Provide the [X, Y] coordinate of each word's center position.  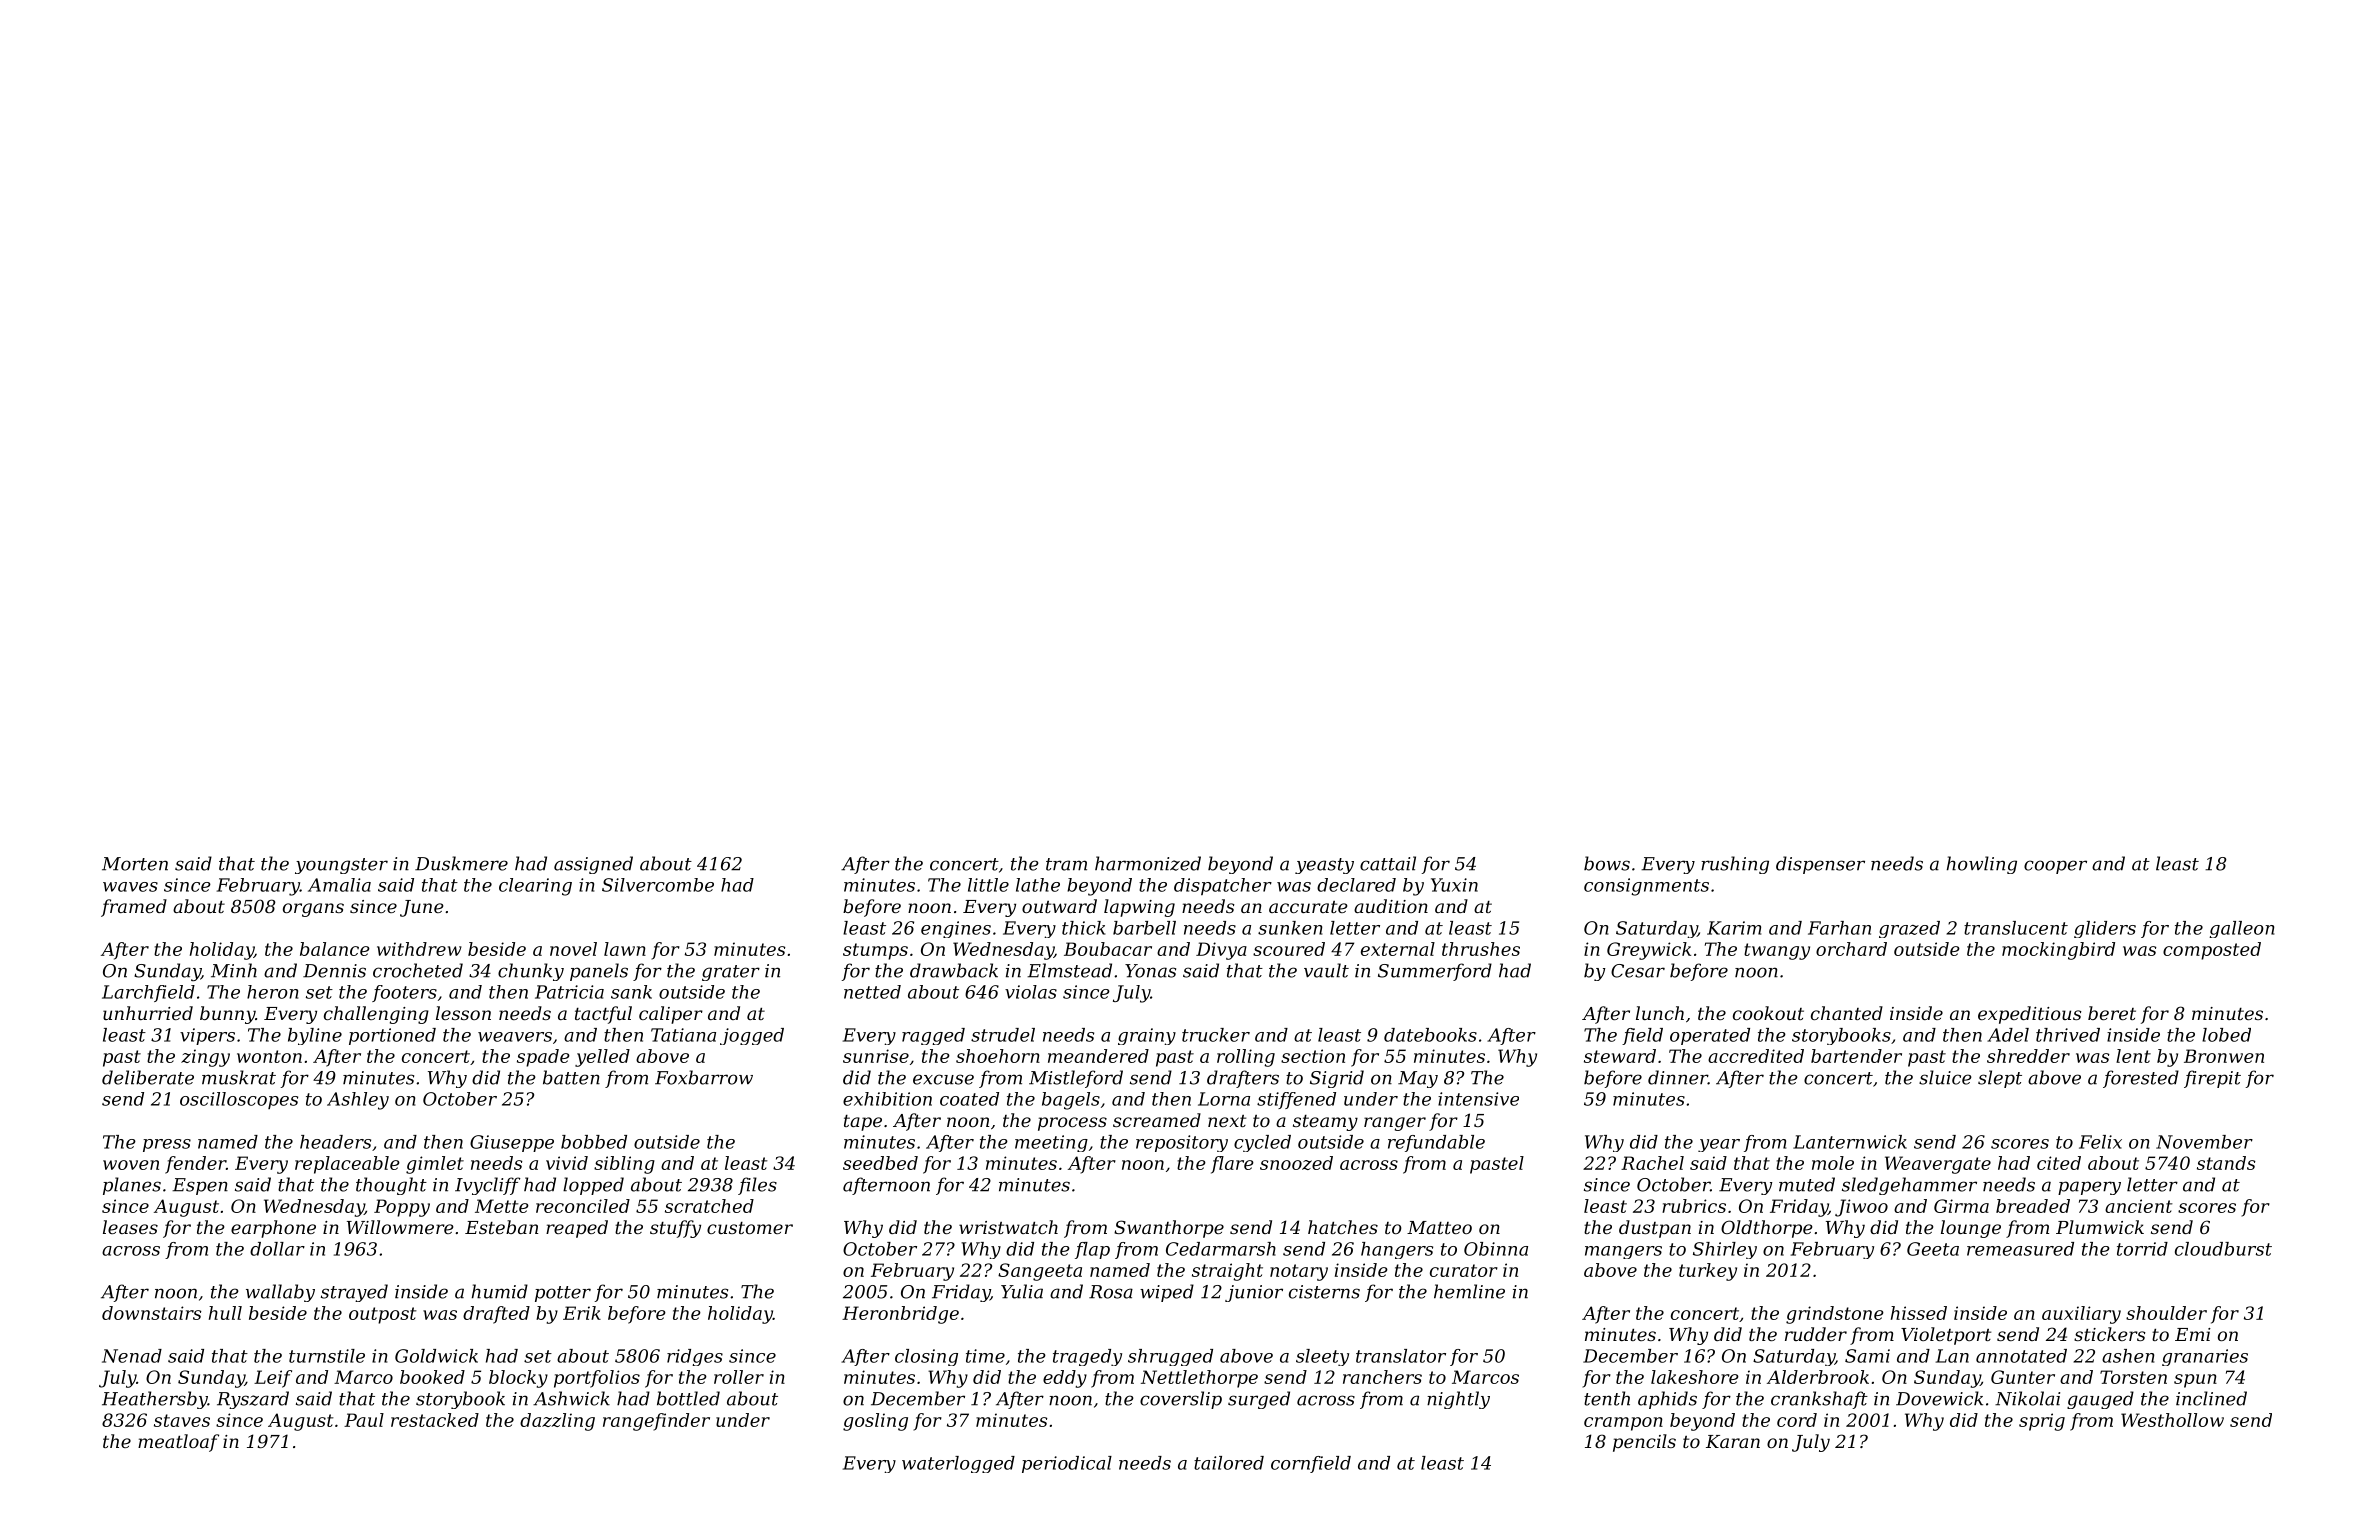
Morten [135, 864]
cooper [2055, 867]
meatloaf [178, 1443]
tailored [1229, 1463]
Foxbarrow [704, 1077]
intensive [1478, 1099]
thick [1084, 928]
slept [2000, 1079]
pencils [1644, 1443]
